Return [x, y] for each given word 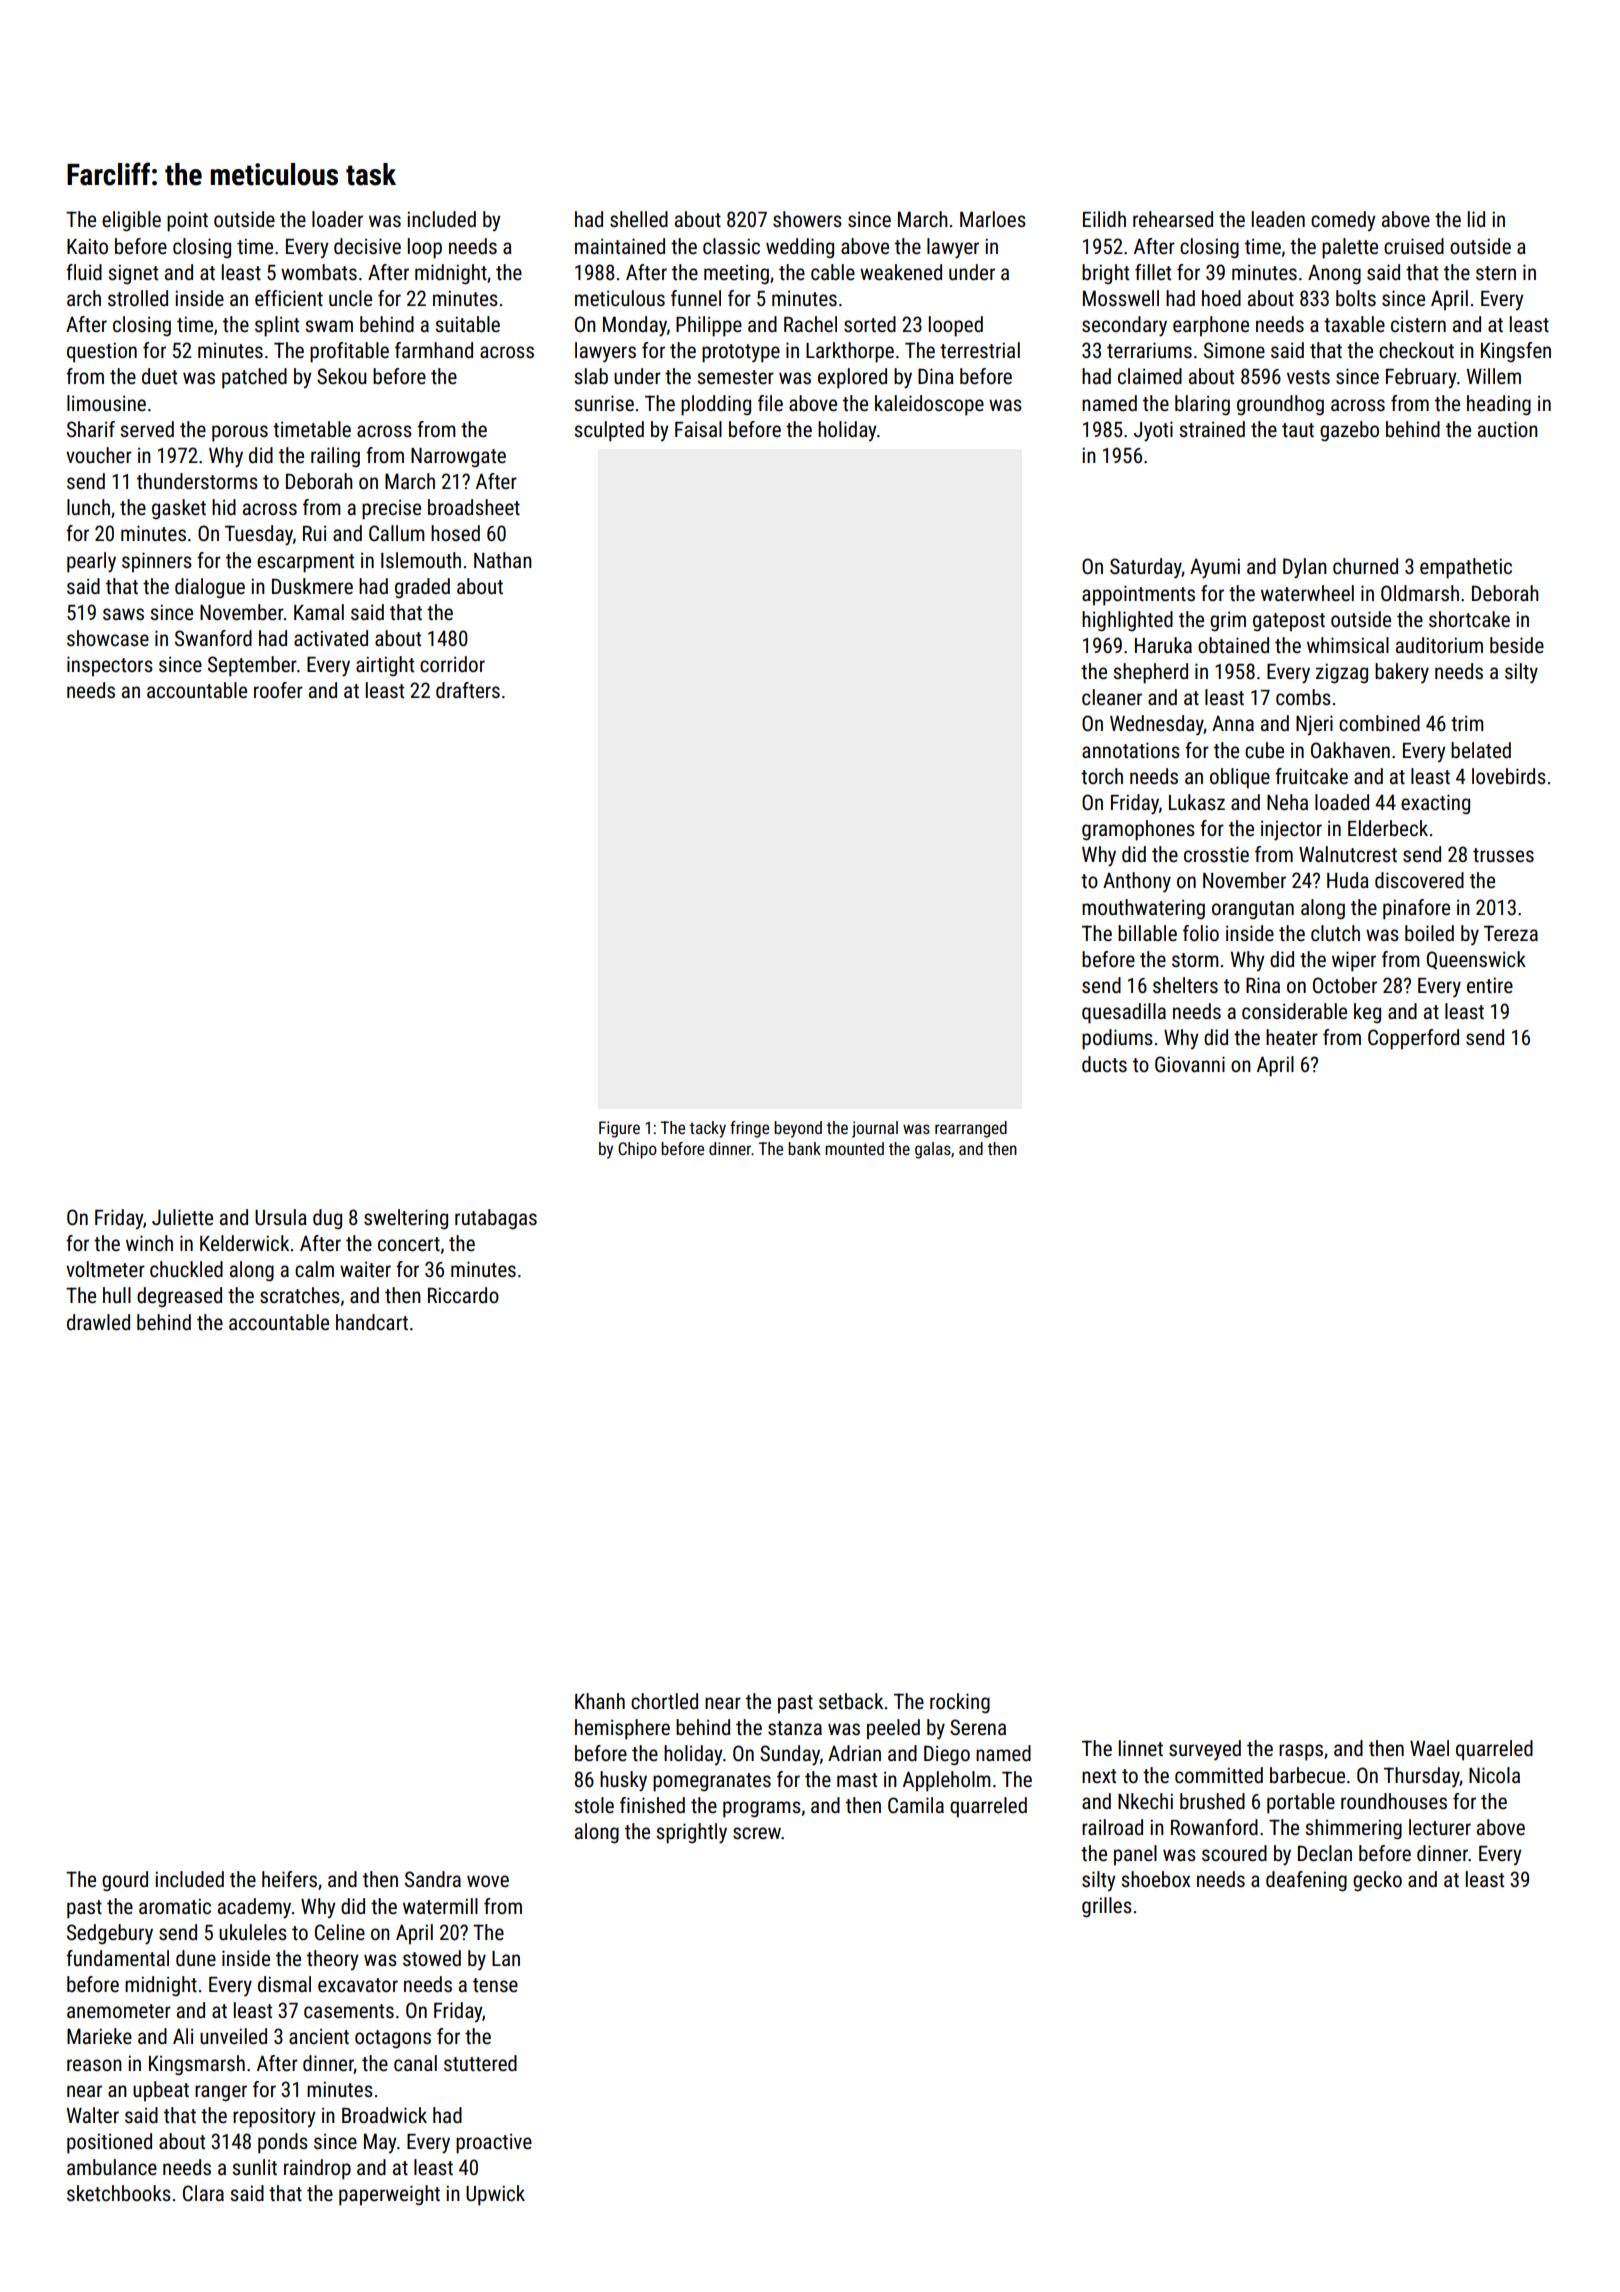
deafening [1306, 1881]
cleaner [1112, 697]
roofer [278, 690]
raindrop [317, 2169]
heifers [289, 1879]
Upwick [495, 2195]
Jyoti [1153, 431]
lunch [88, 507]
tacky [708, 1129]
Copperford [1413, 1039]
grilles [1107, 1907]
